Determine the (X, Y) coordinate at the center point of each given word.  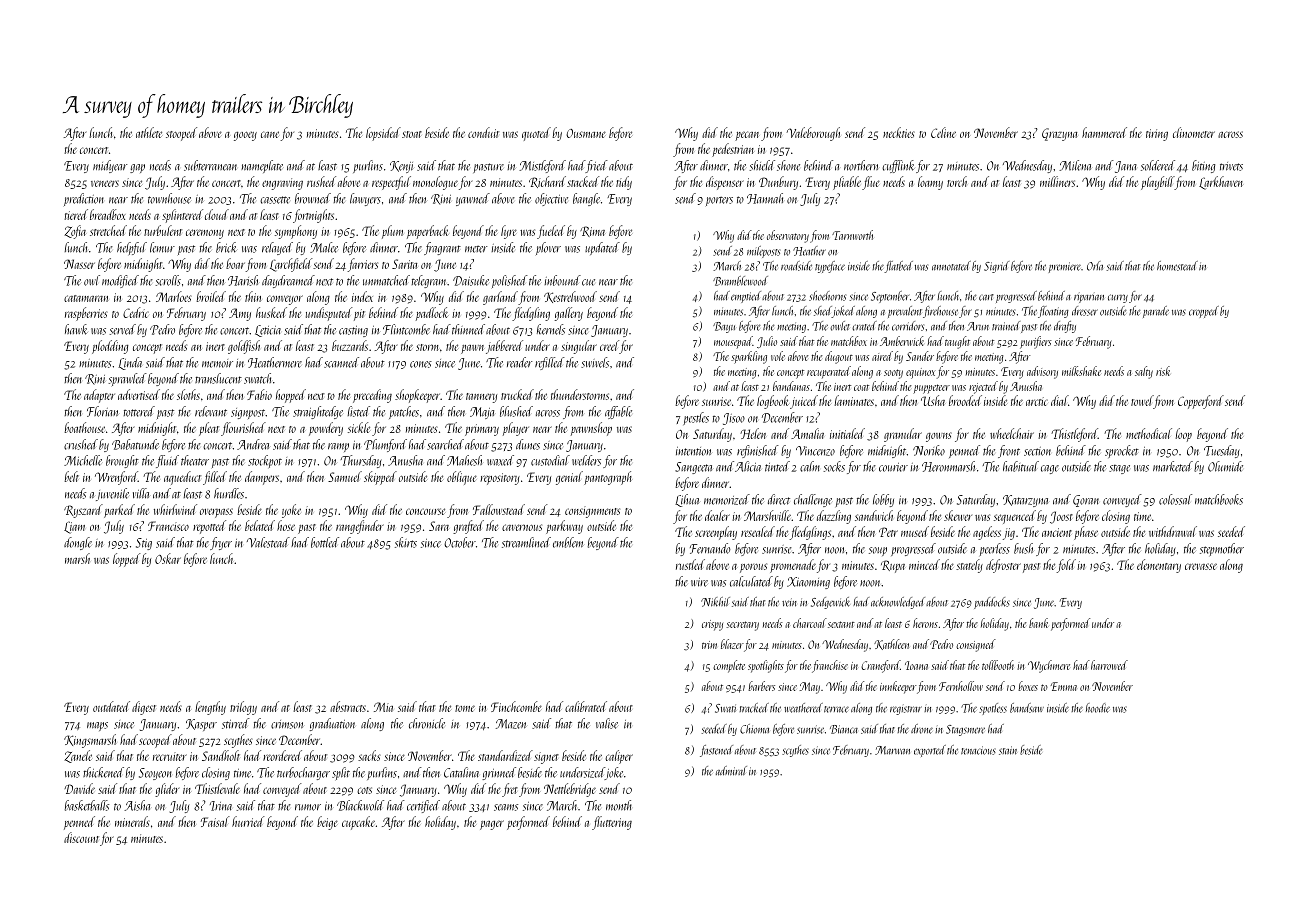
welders (586, 460)
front (1009, 451)
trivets (1231, 166)
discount (81, 837)
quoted (536, 134)
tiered (76, 214)
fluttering (612, 823)
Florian (102, 411)
